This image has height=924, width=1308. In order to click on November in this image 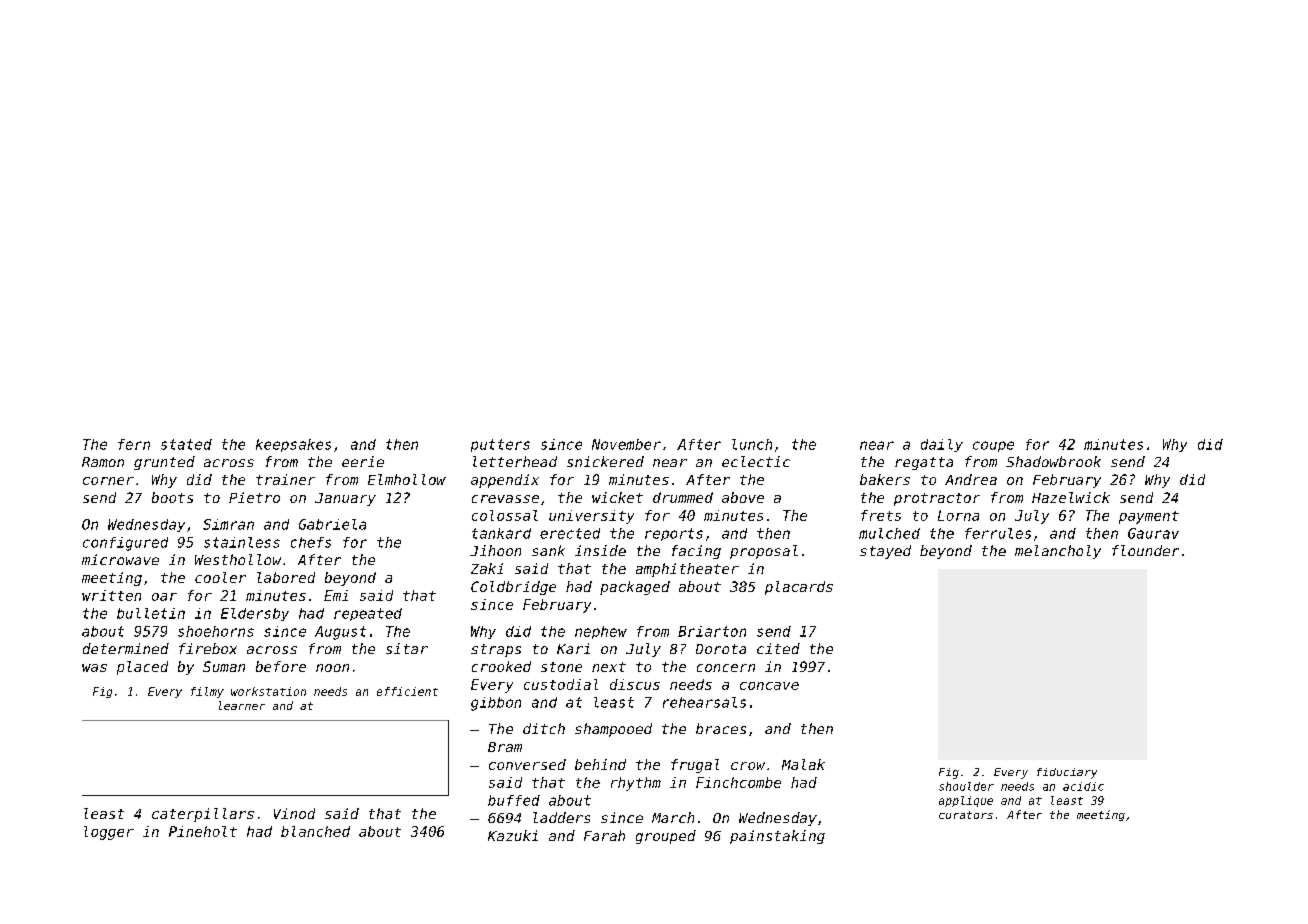, I will do `click(626, 444)`.
